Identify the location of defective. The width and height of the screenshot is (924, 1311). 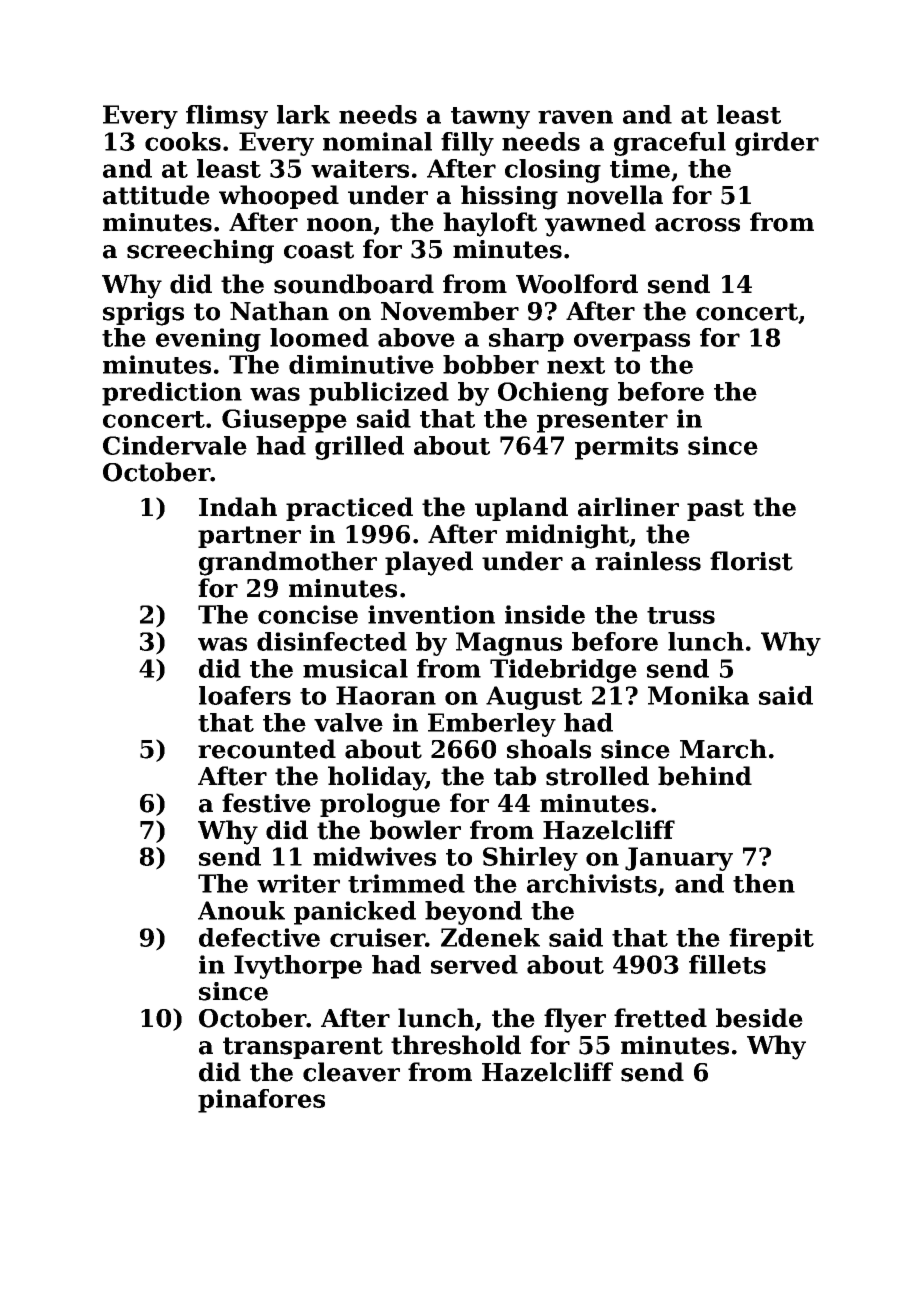
(259, 937).
